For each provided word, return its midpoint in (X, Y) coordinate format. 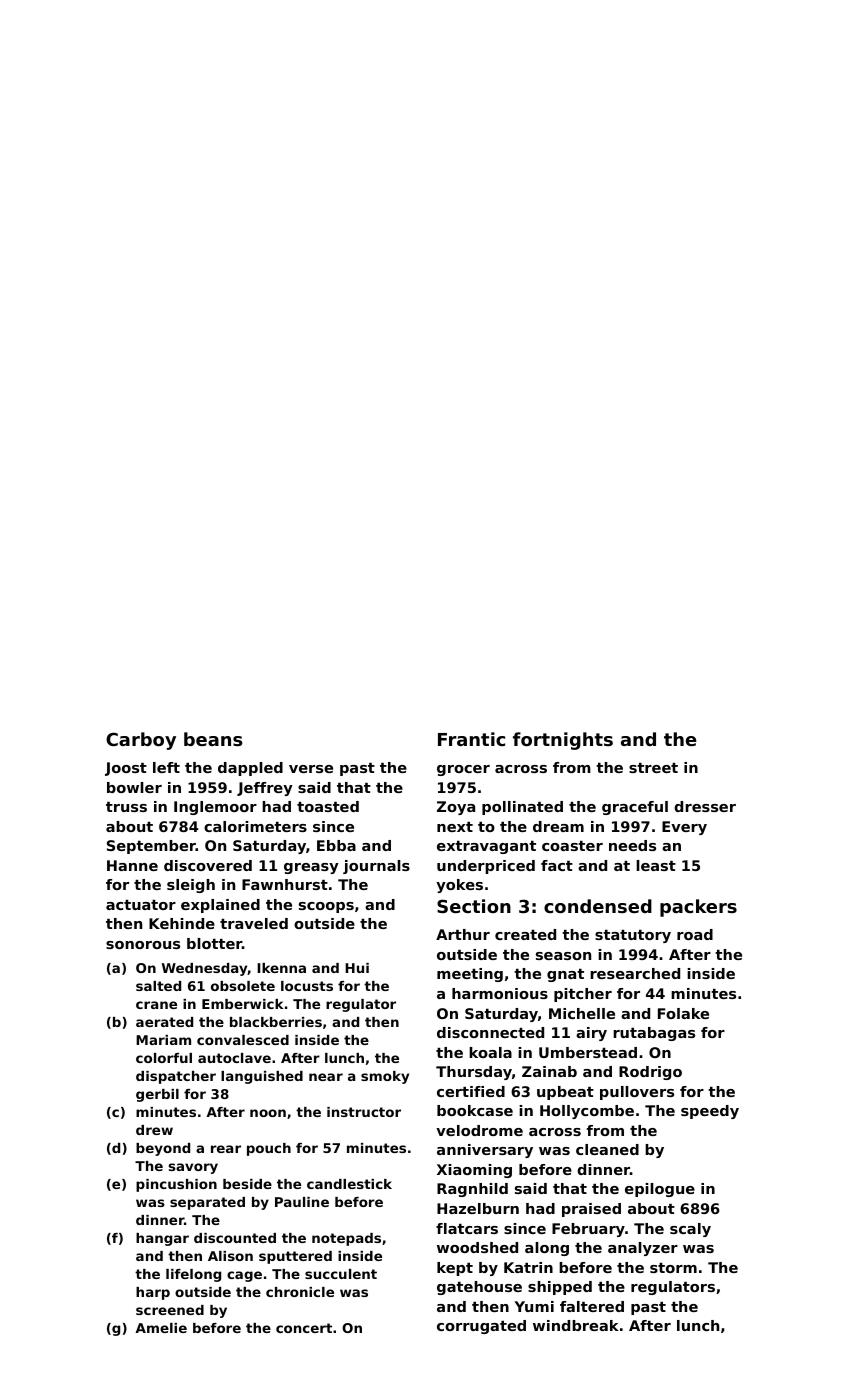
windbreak (576, 1325)
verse (311, 769)
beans (213, 739)
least (656, 865)
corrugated (481, 1327)
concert (304, 1328)
